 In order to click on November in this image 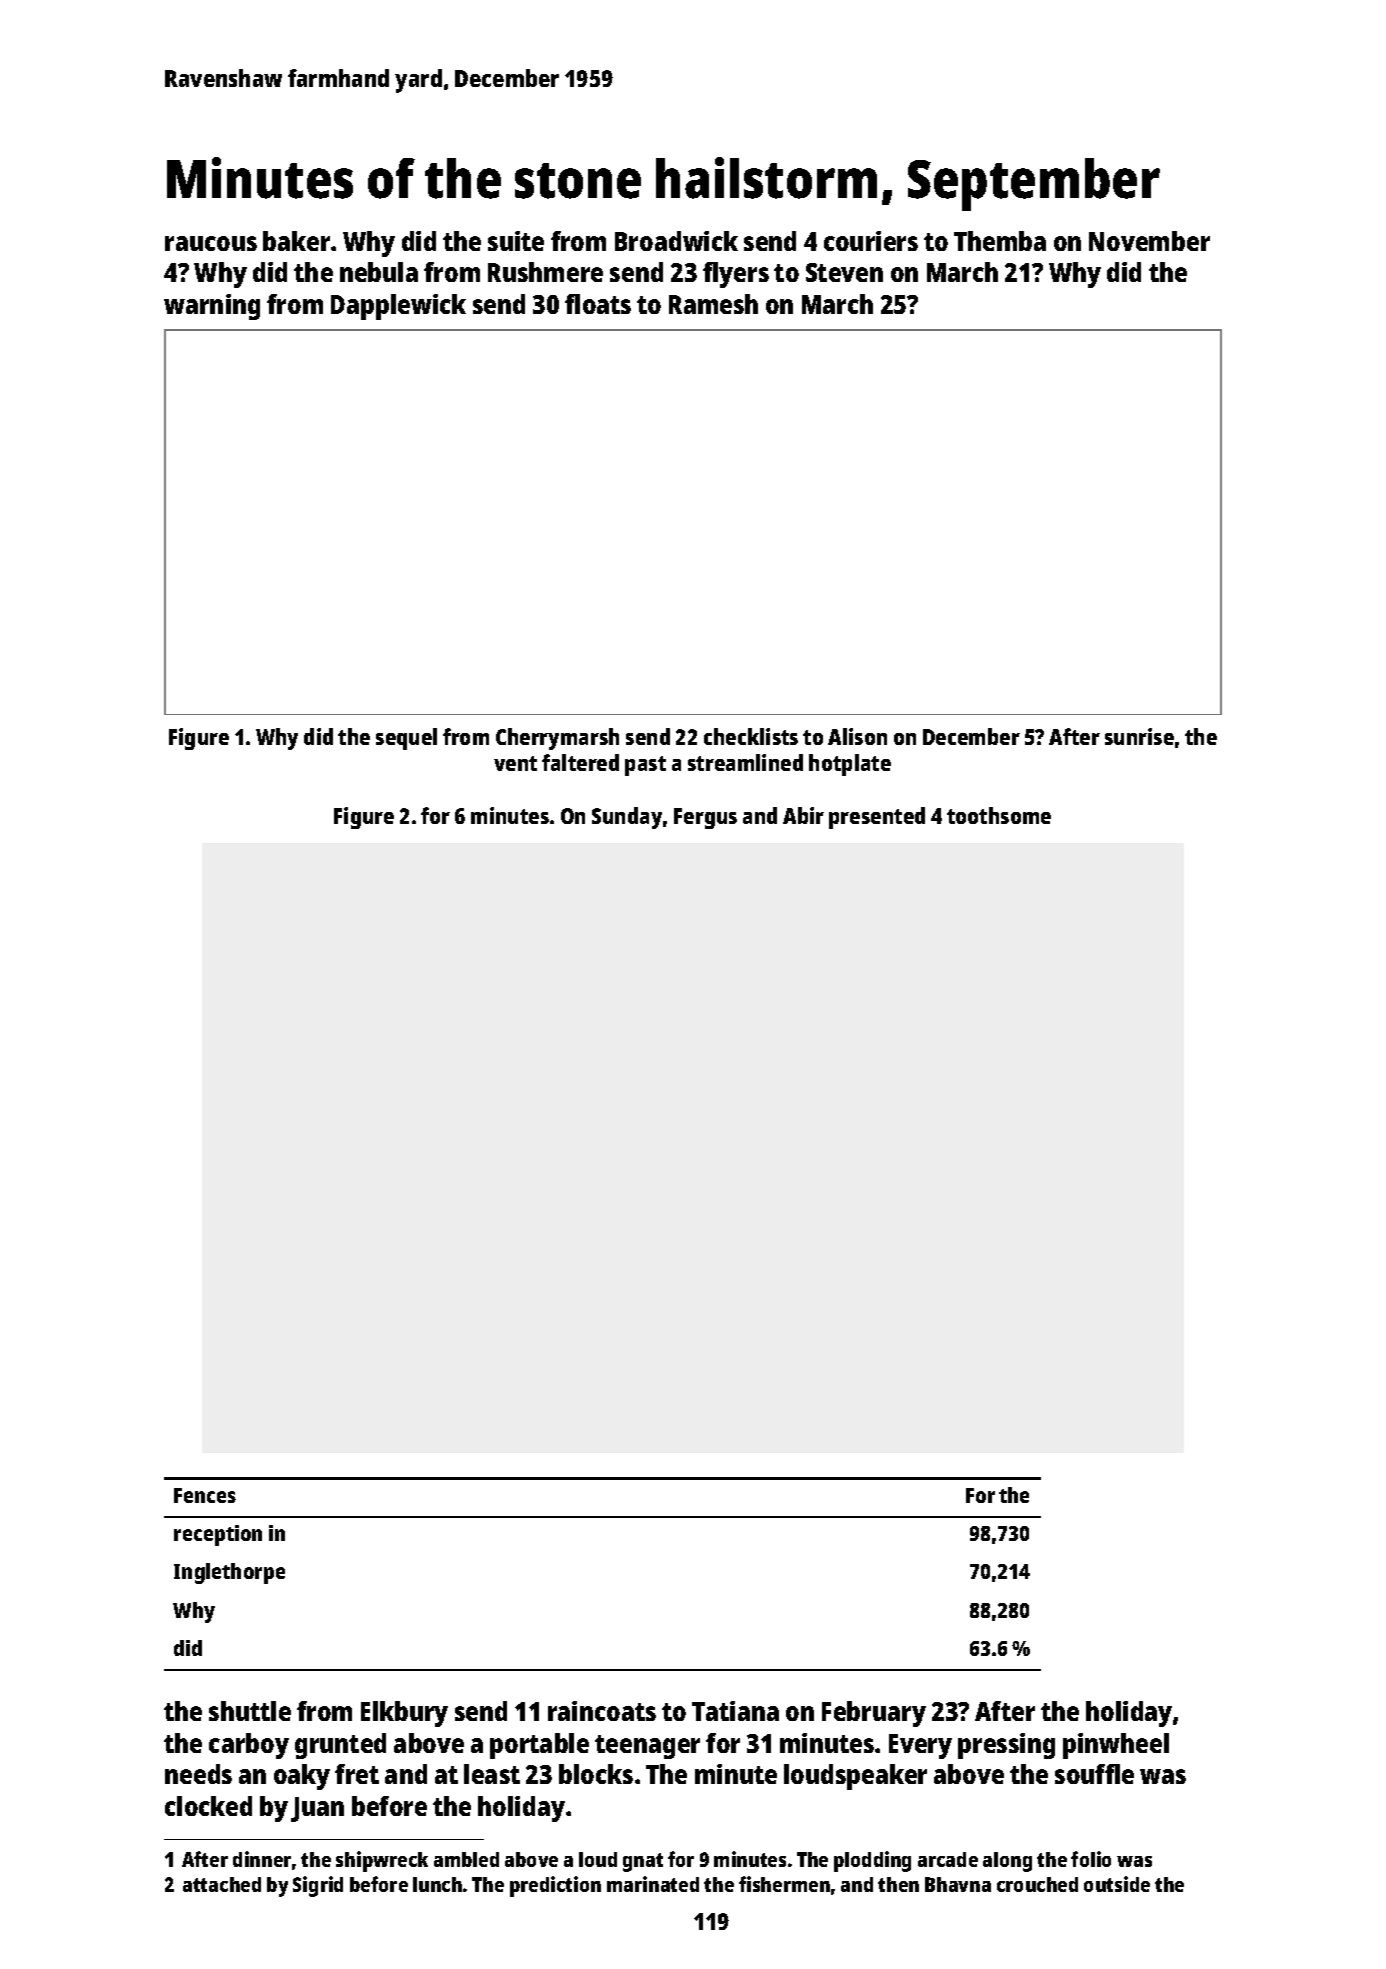, I will do `click(1149, 241)`.
